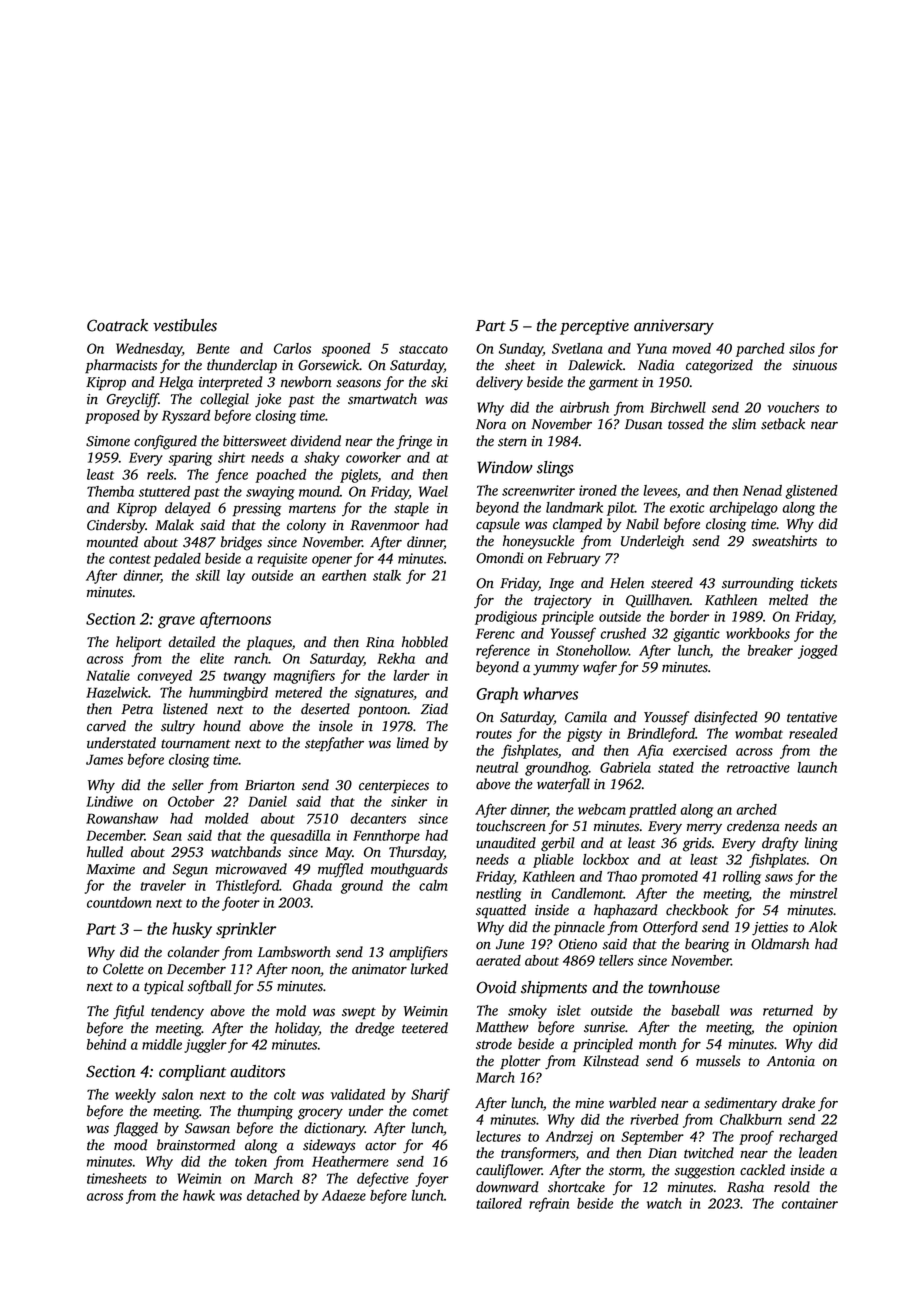 The width and height of the screenshot is (924, 1314). I want to click on centerpieces, so click(394, 786).
